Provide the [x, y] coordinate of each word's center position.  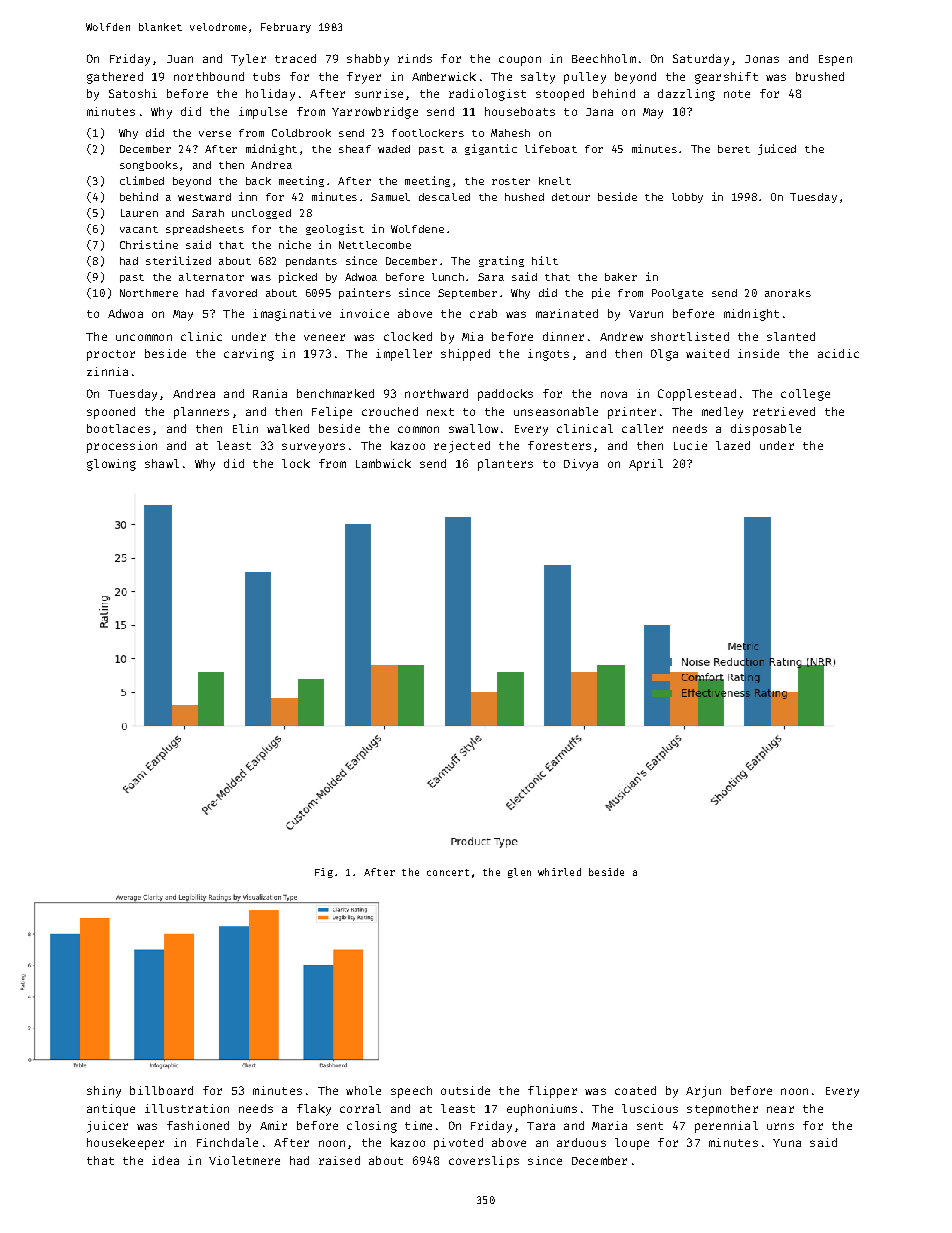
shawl [162, 463]
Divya [581, 465]
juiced [777, 149]
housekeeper [125, 1144]
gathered [115, 78]
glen [519, 873]
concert [448, 872]
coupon [520, 61]
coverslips [484, 1162]
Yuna [787, 1143]
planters [505, 465]
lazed [733, 445]
